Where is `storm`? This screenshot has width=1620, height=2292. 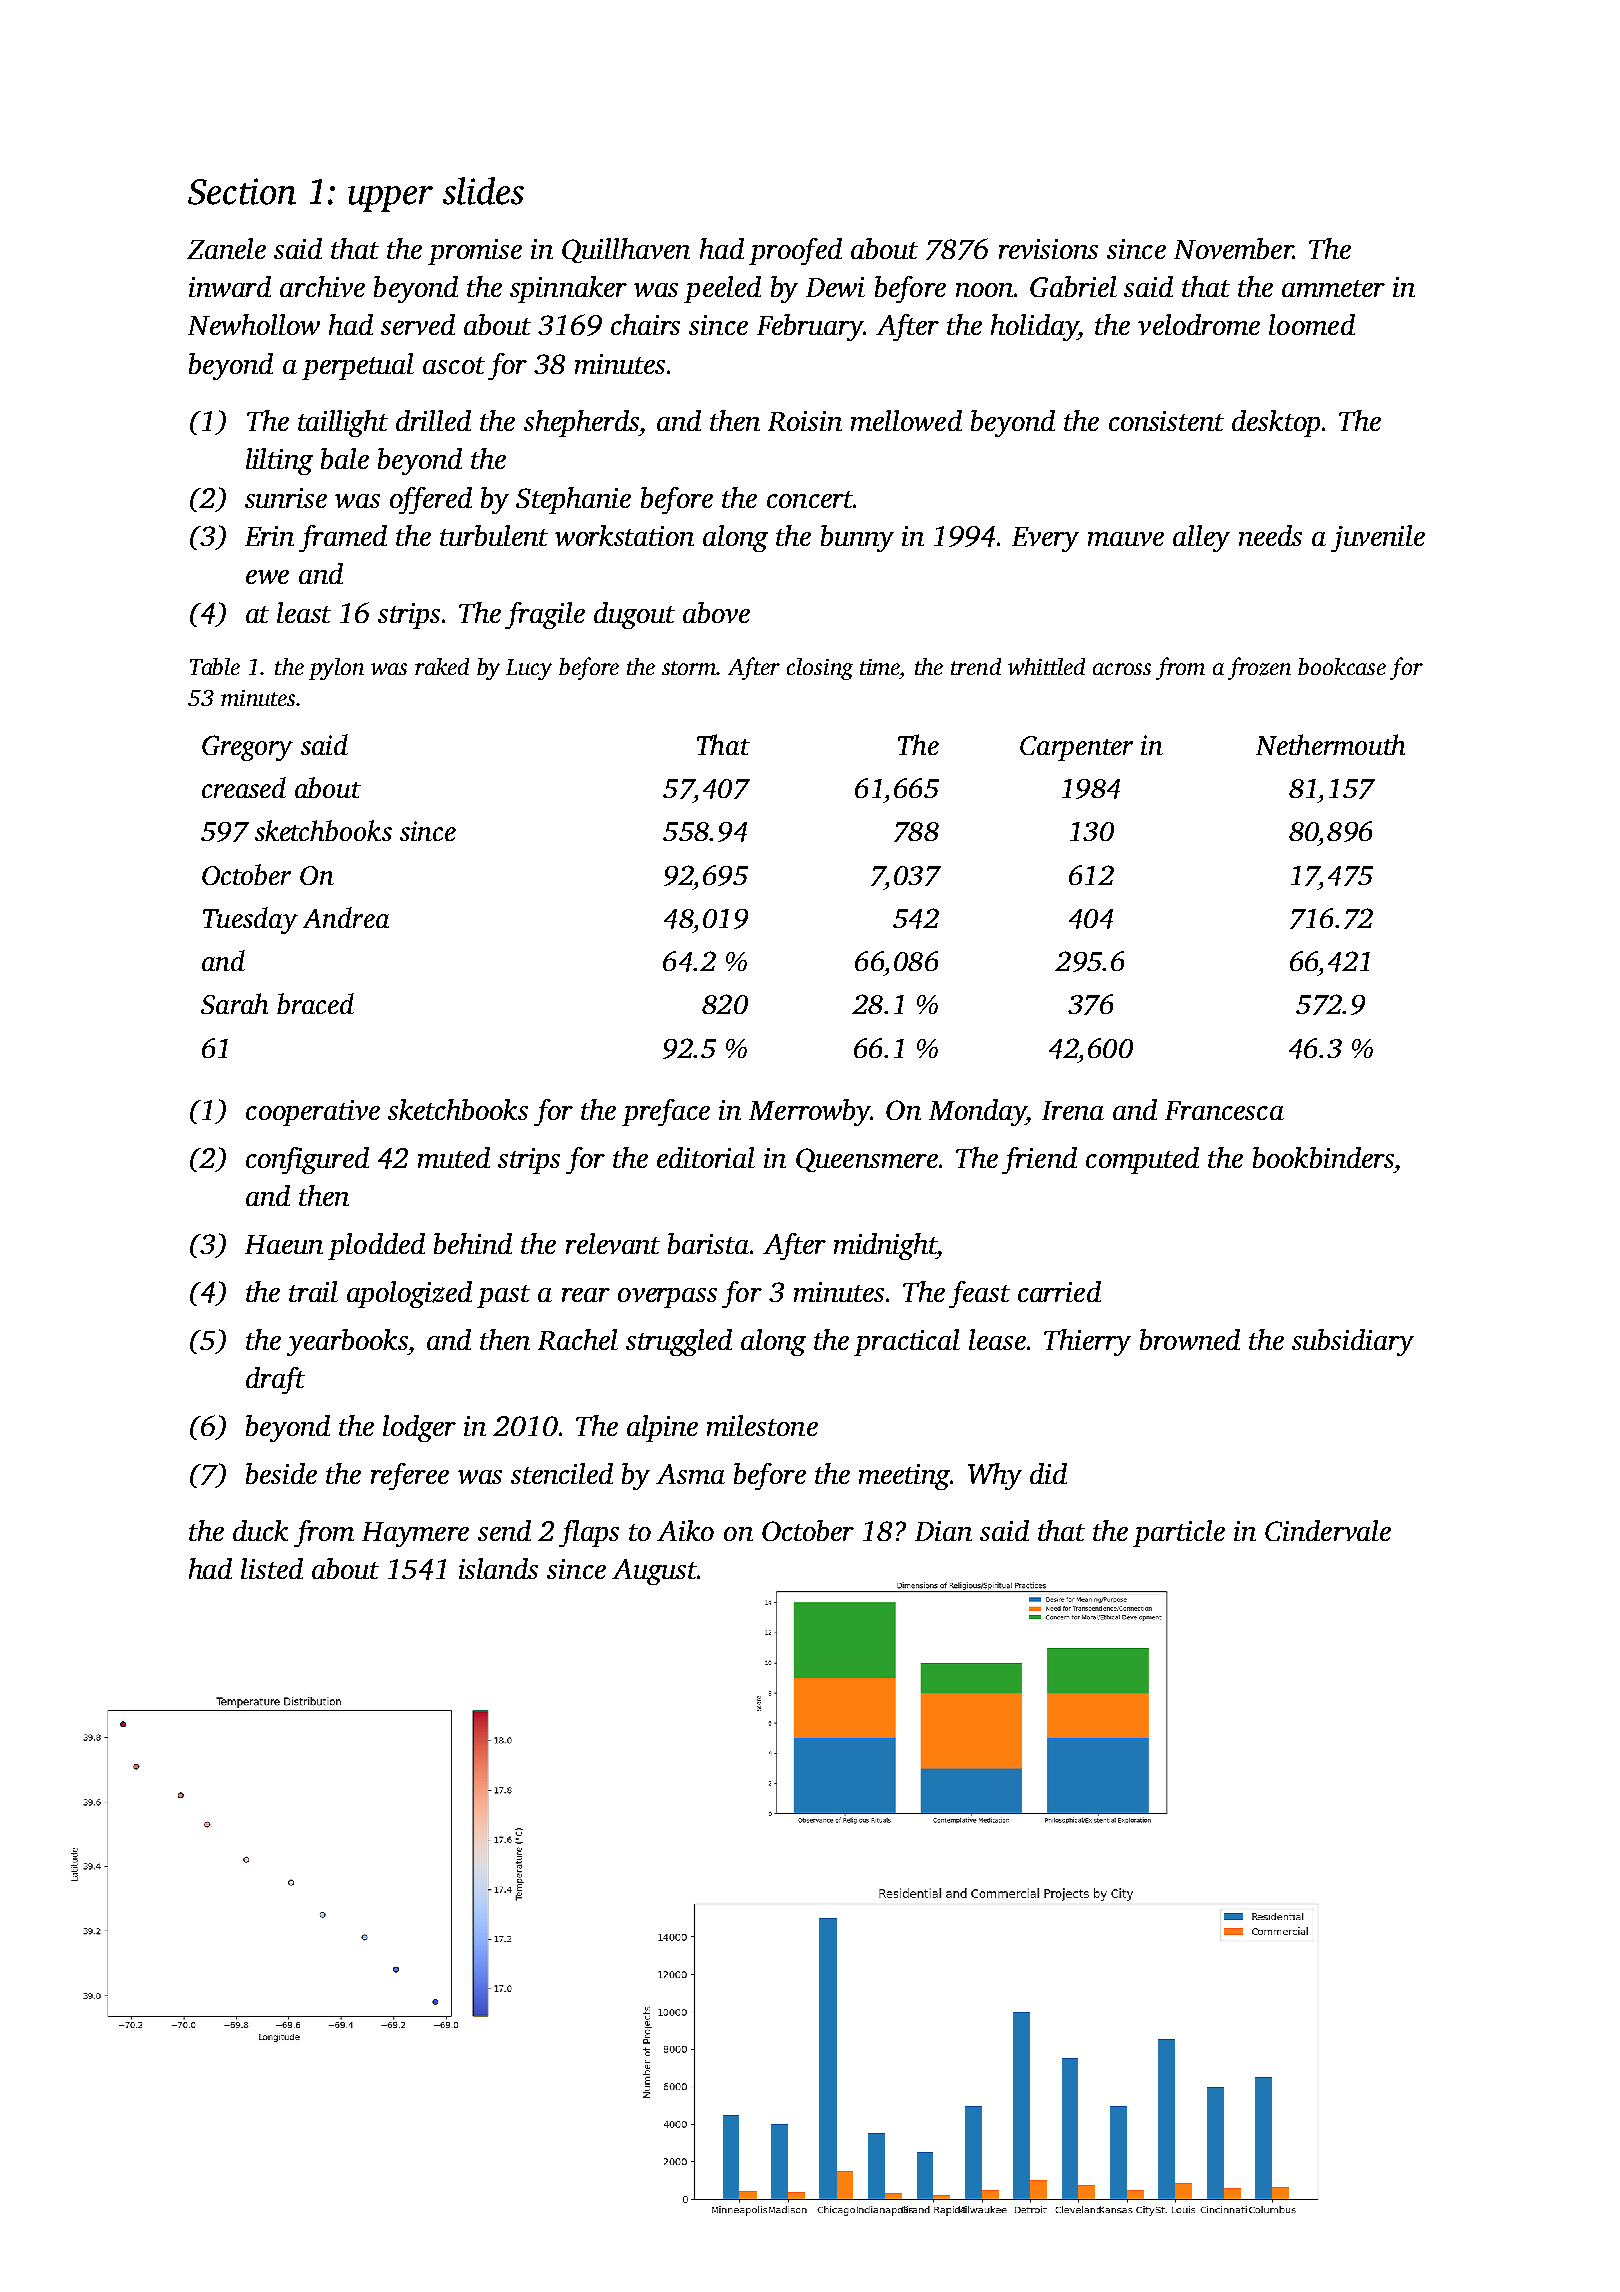 storm is located at coordinates (689, 668).
